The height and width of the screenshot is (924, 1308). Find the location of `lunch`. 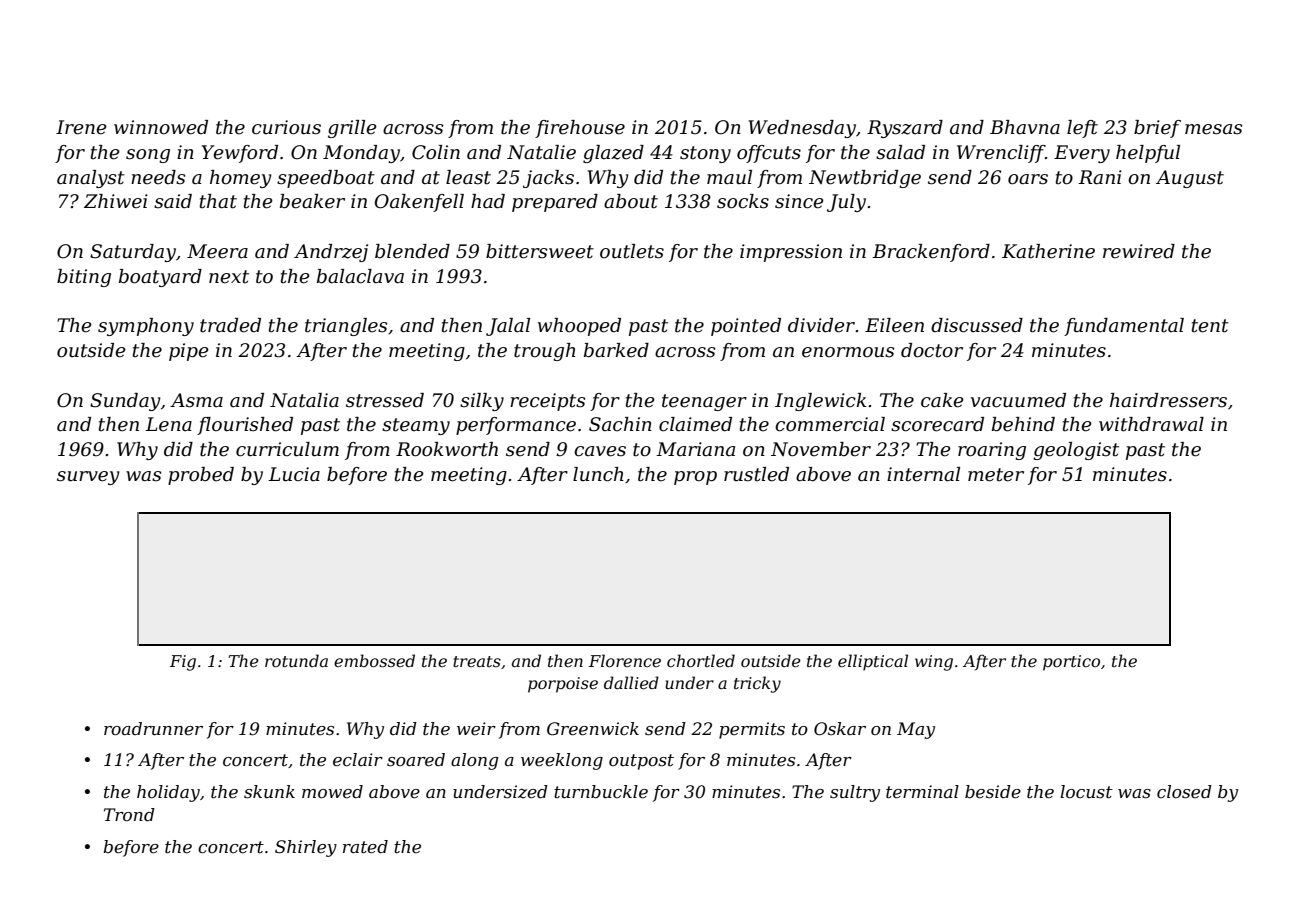

lunch is located at coordinates (598, 474).
